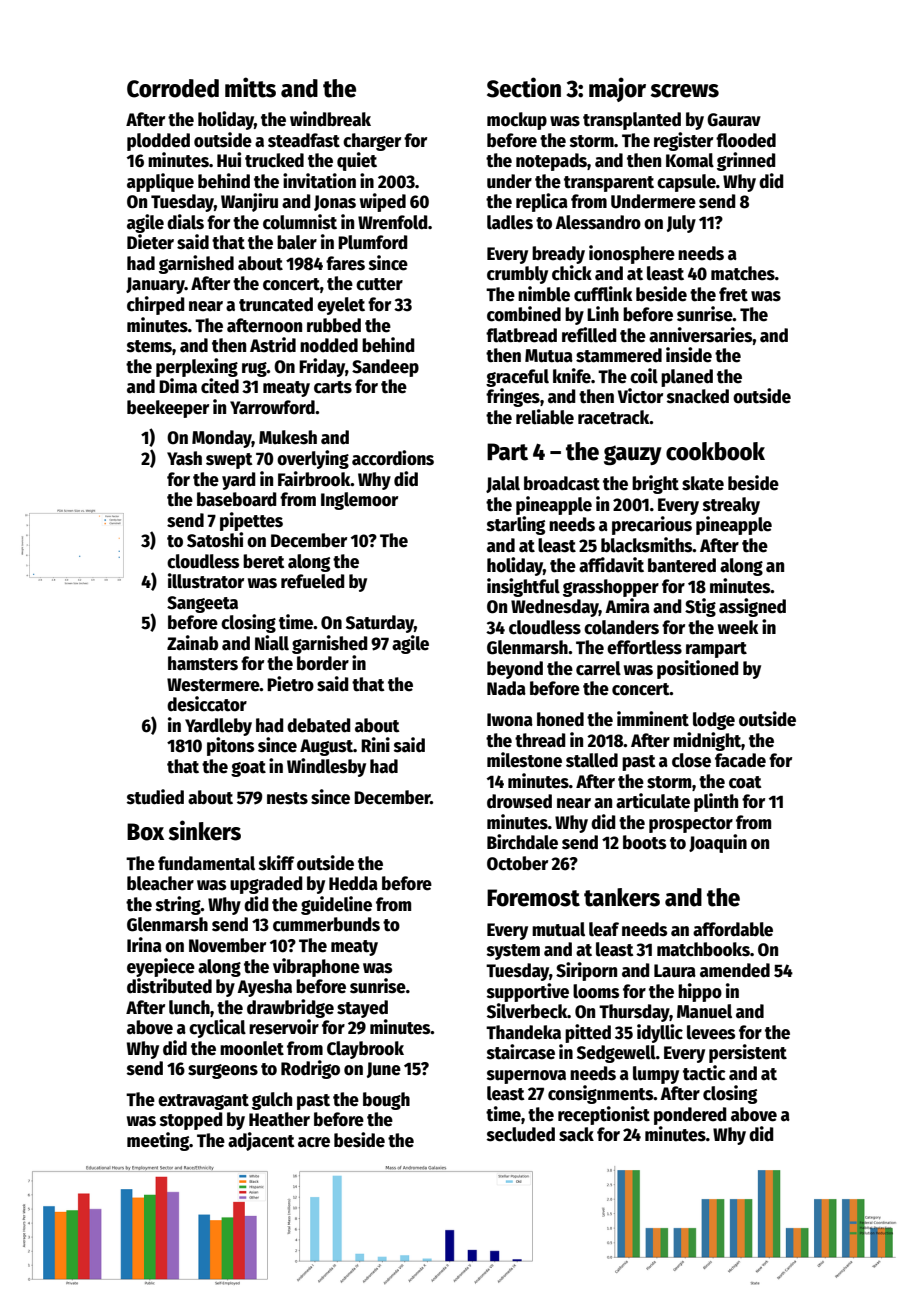  Describe the element at coordinates (562, 483) in the screenshot. I see `broadcast` at that location.
